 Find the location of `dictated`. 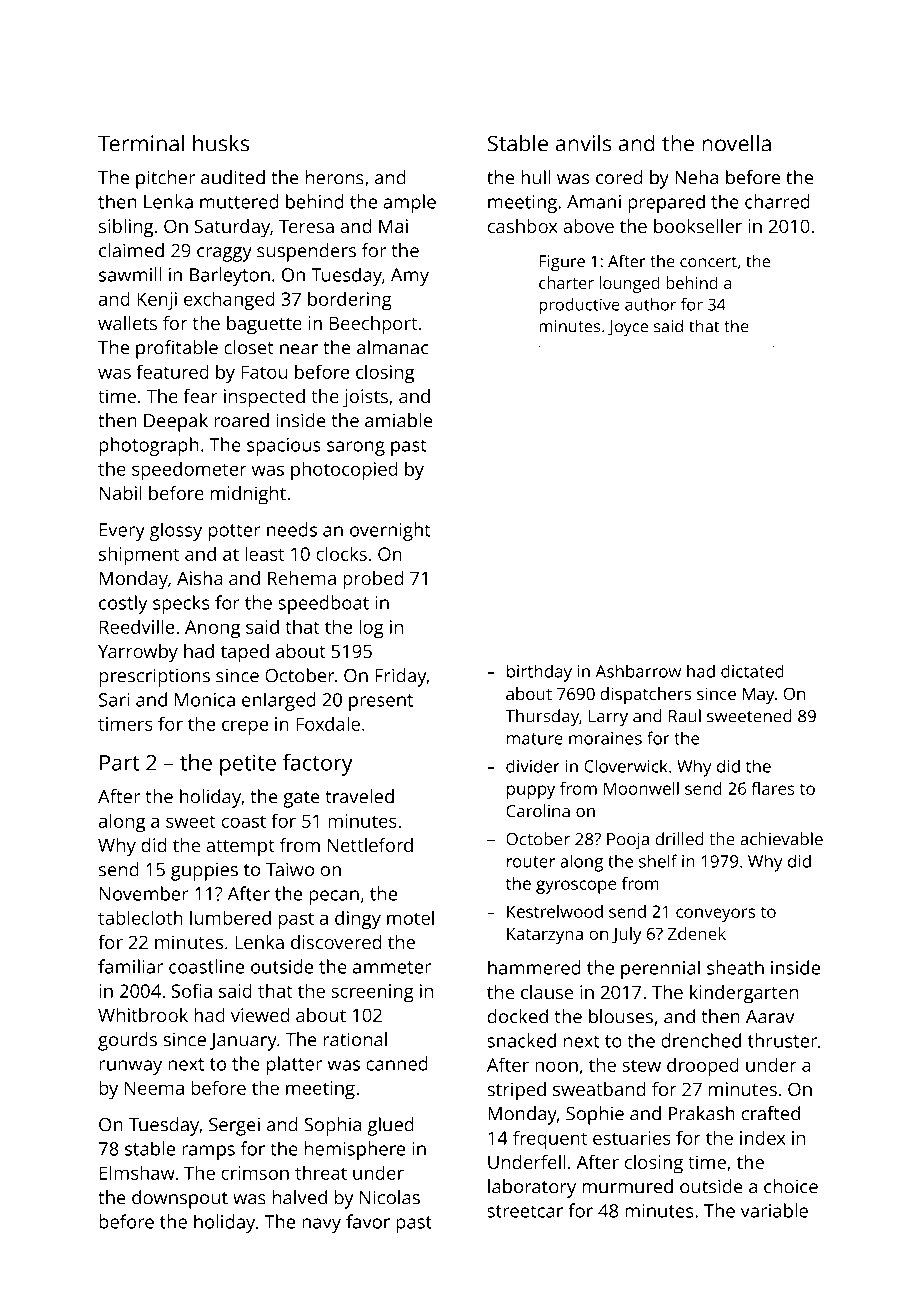

dictated is located at coordinates (752, 671).
